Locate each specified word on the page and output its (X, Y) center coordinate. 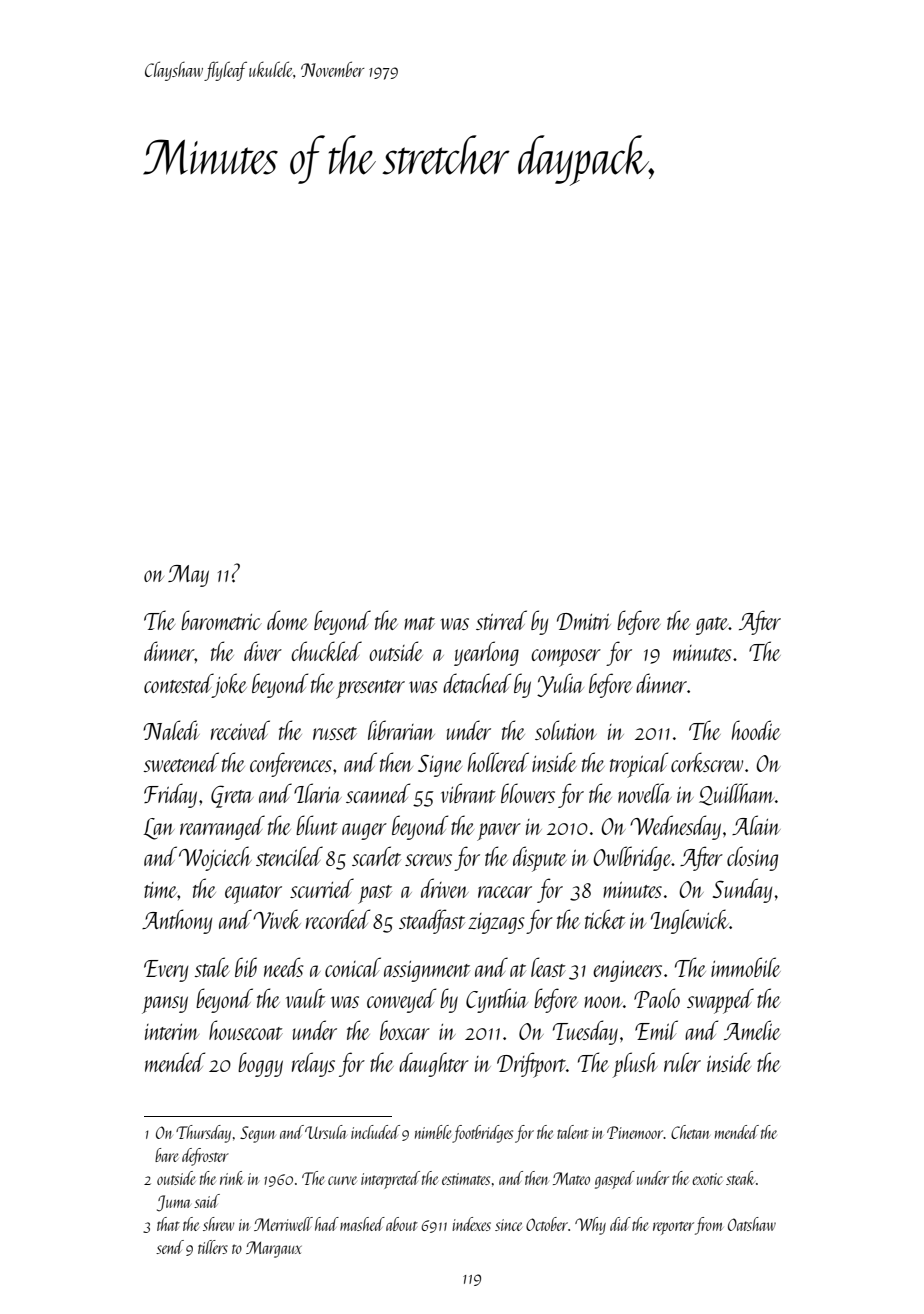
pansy (165, 1005)
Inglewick (690, 921)
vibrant (468, 793)
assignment (427, 971)
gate (712, 626)
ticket (605, 919)
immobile (746, 967)
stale (212, 967)
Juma (174, 1203)
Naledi (171, 730)
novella (645, 793)
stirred (501, 620)
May (188, 576)
